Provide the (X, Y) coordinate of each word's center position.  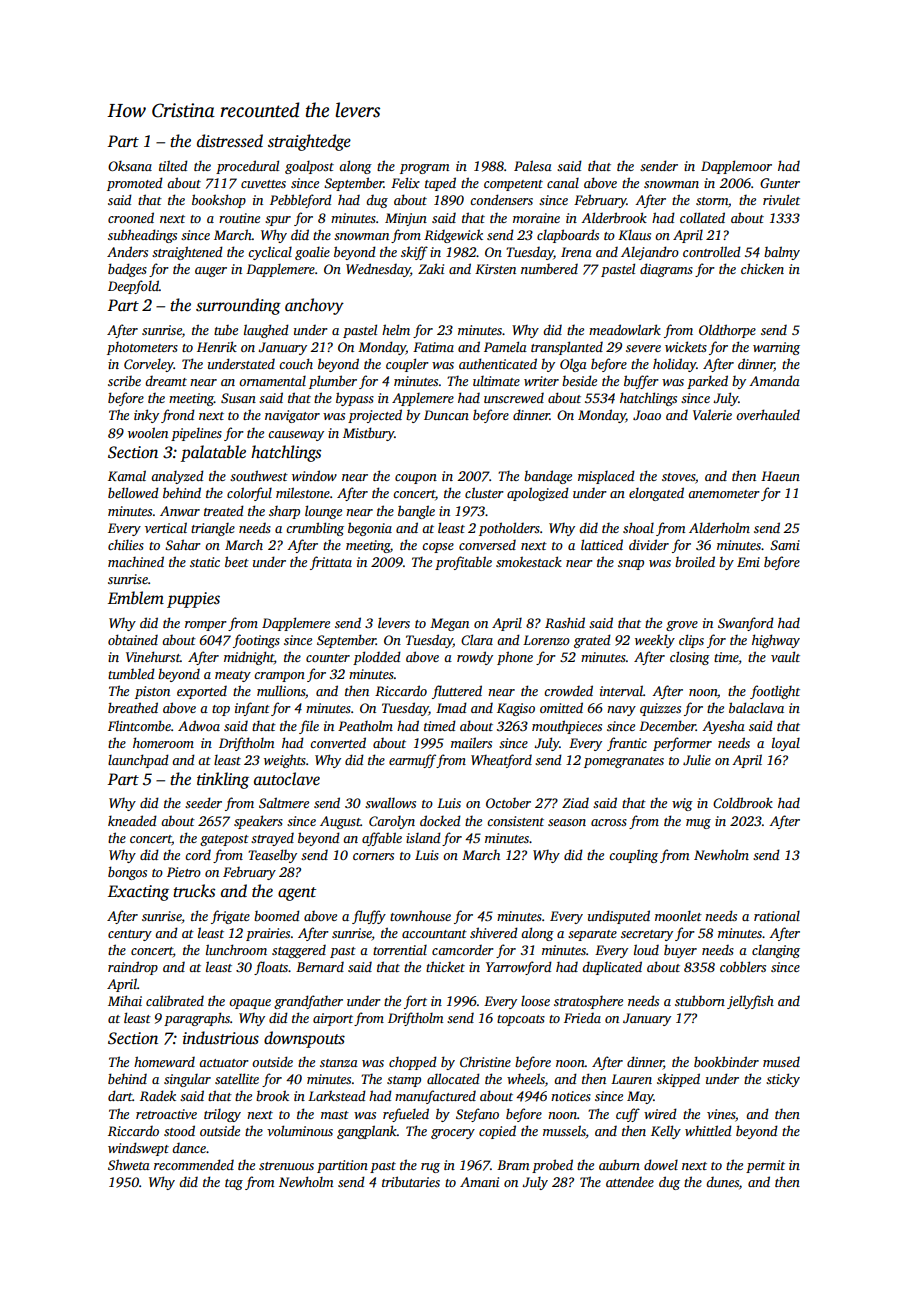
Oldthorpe (727, 331)
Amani (479, 1182)
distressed (230, 141)
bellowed (133, 492)
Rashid (565, 622)
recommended (194, 1164)
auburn (619, 1164)
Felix (405, 182)
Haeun (780, 476)
